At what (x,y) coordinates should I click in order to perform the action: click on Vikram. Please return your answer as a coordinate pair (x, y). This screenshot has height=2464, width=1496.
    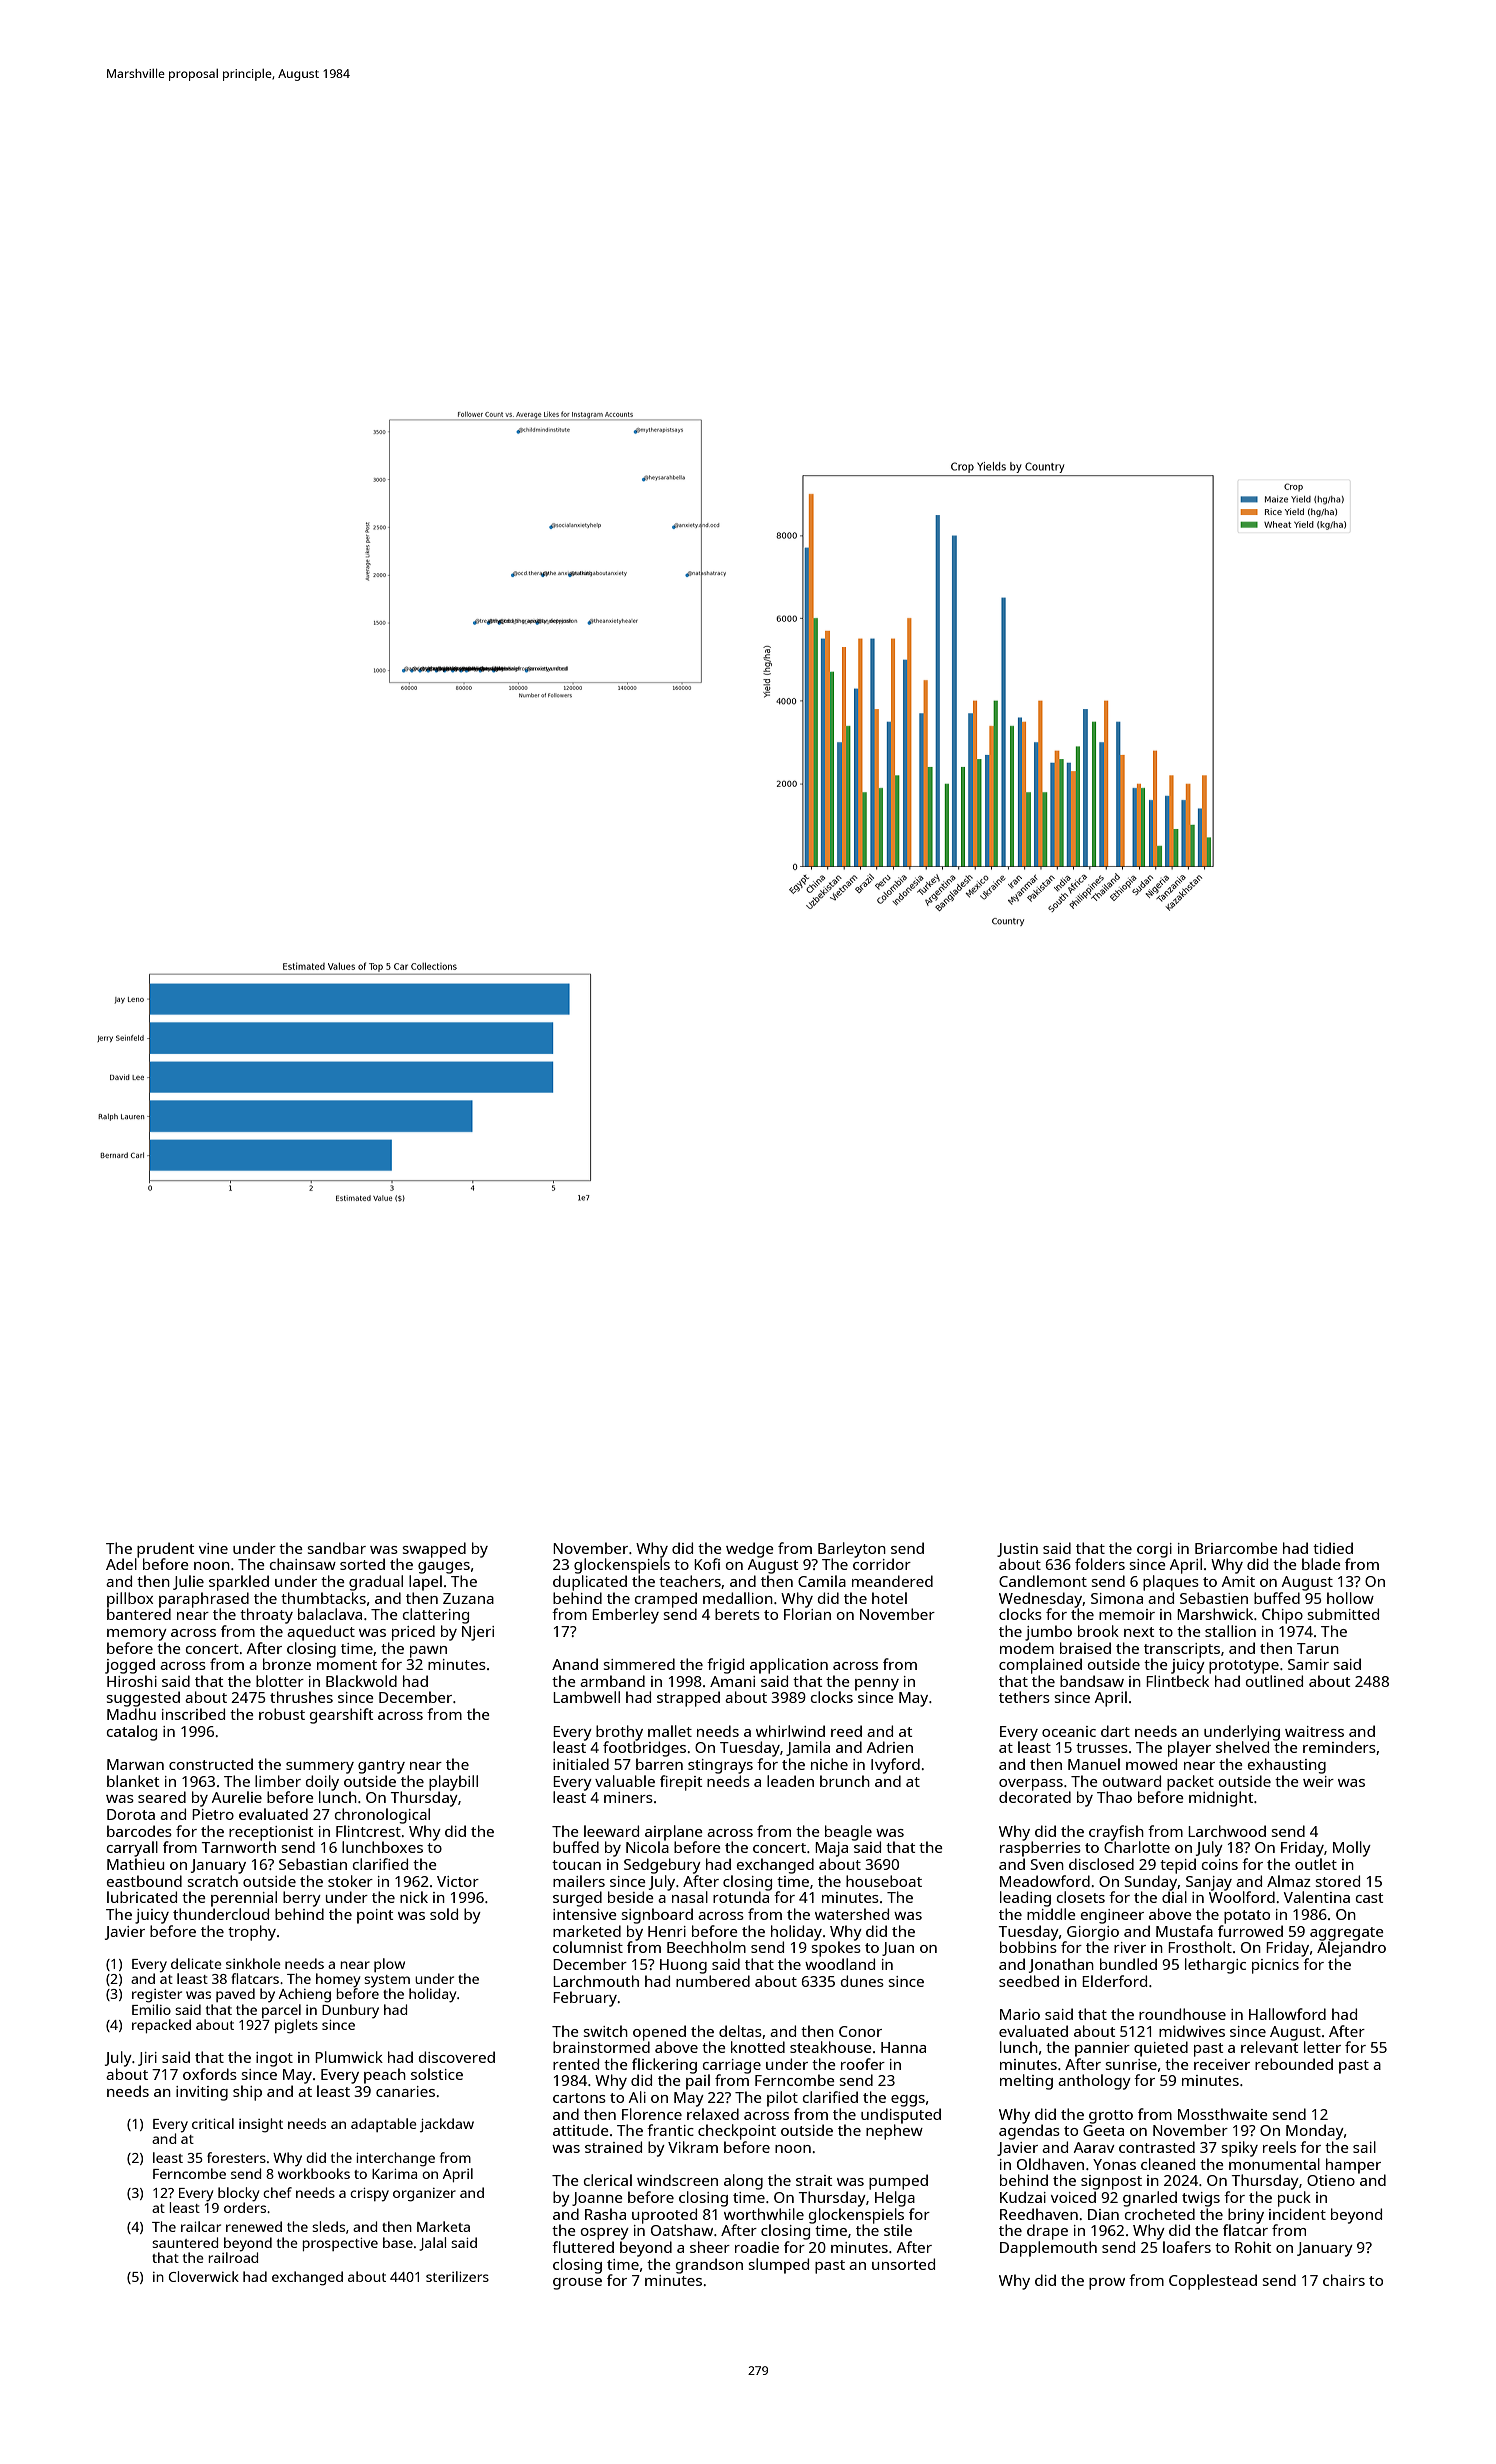
    Looking at the image, I should click on (693, 2147).
